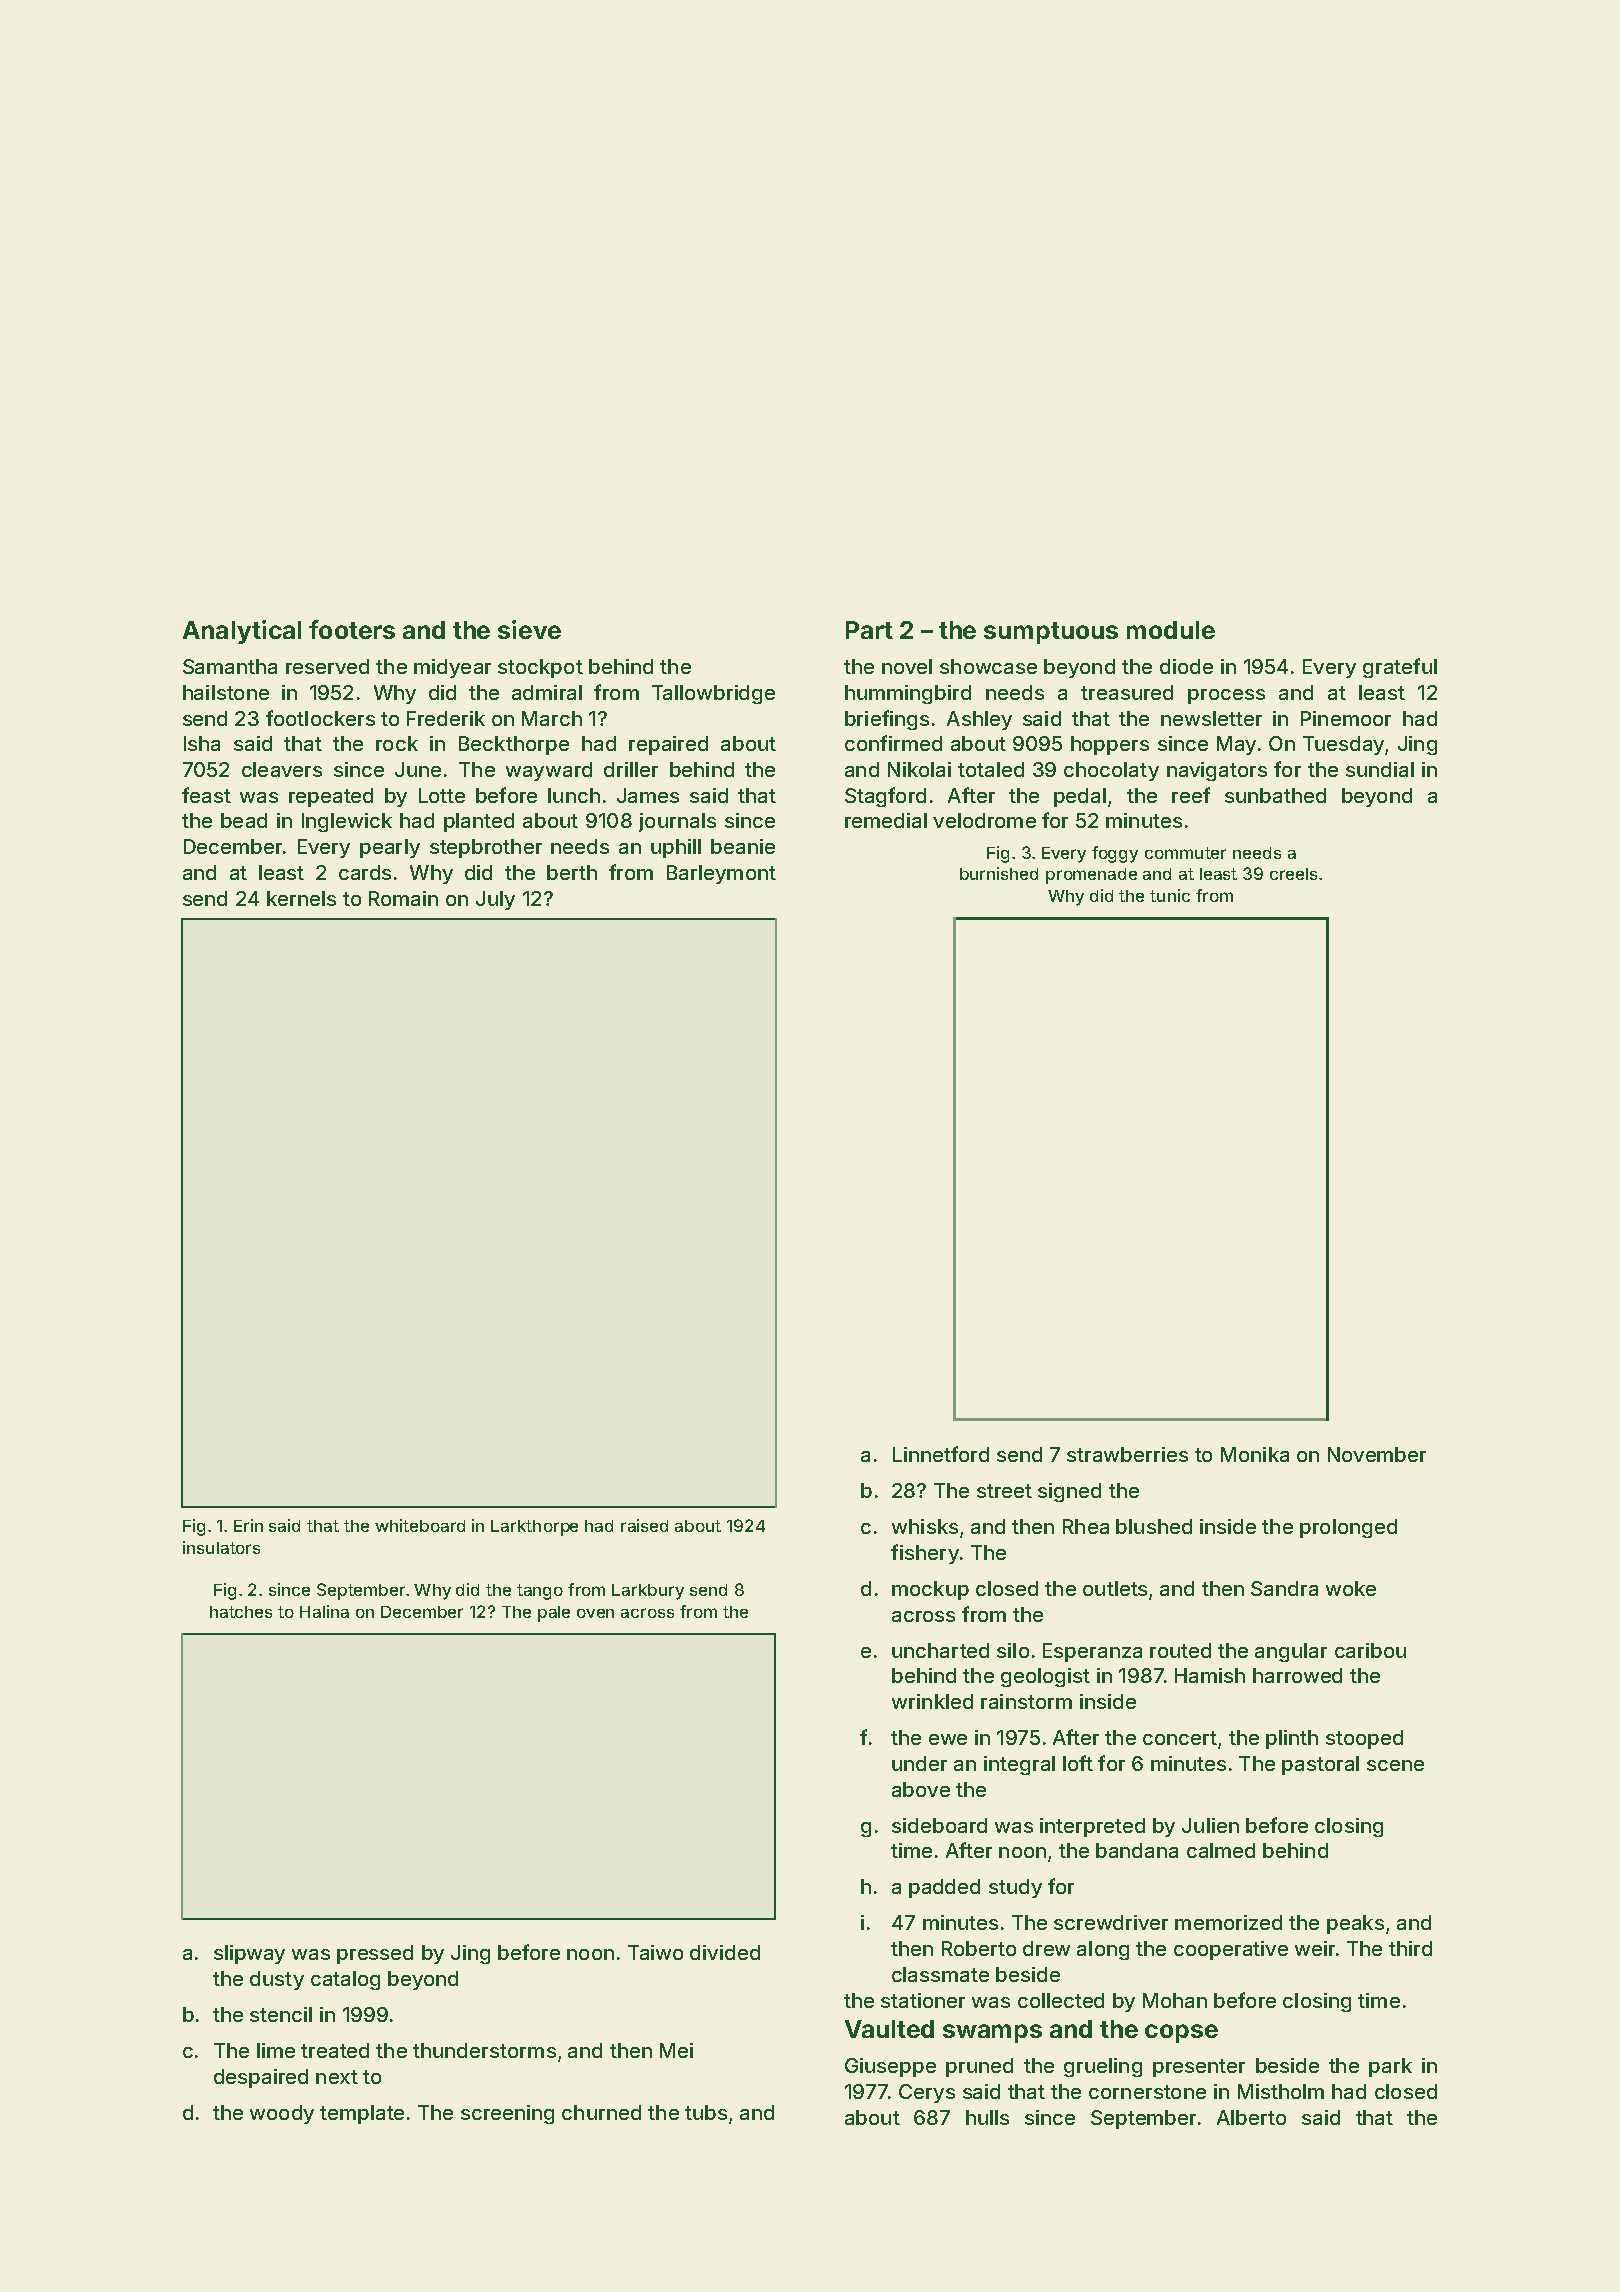 This screenshot has width=1620, height=2292. Describe the element at coordinates (301, 898) in the screenshot. I see `kernels` at that location.
